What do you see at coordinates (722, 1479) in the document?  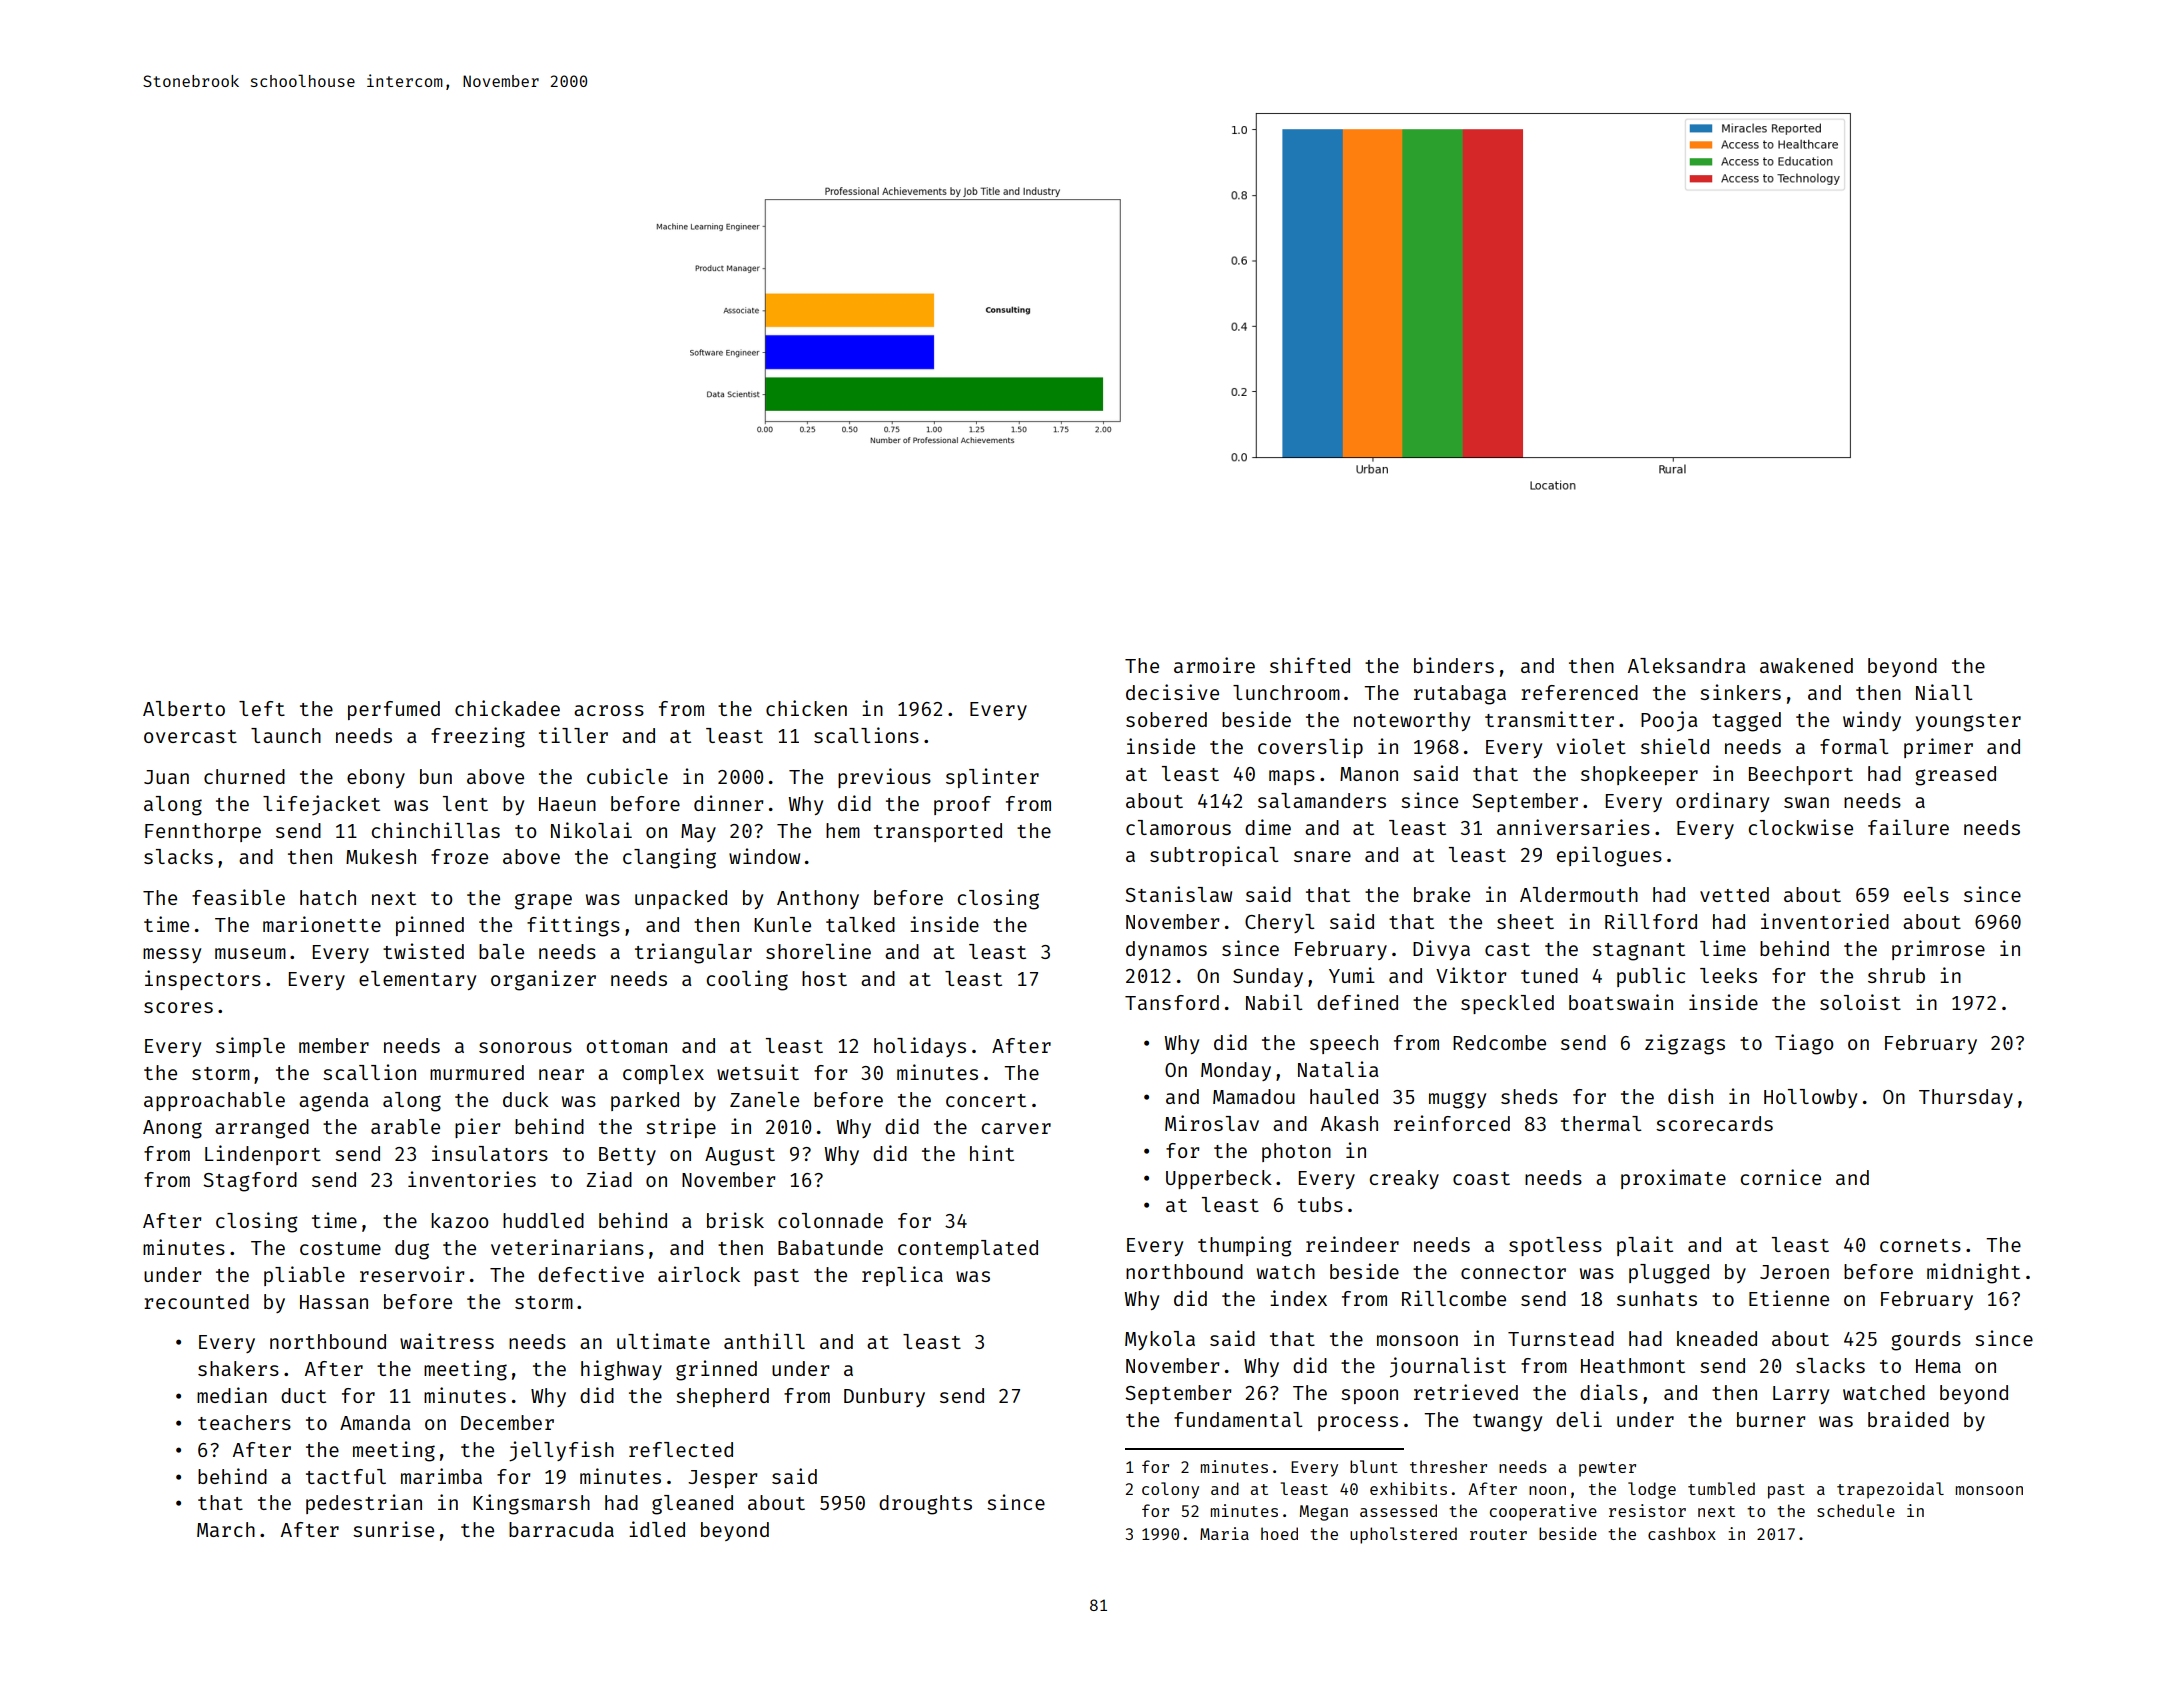 I see `Jesper` at bounding box center [722, 1479].
